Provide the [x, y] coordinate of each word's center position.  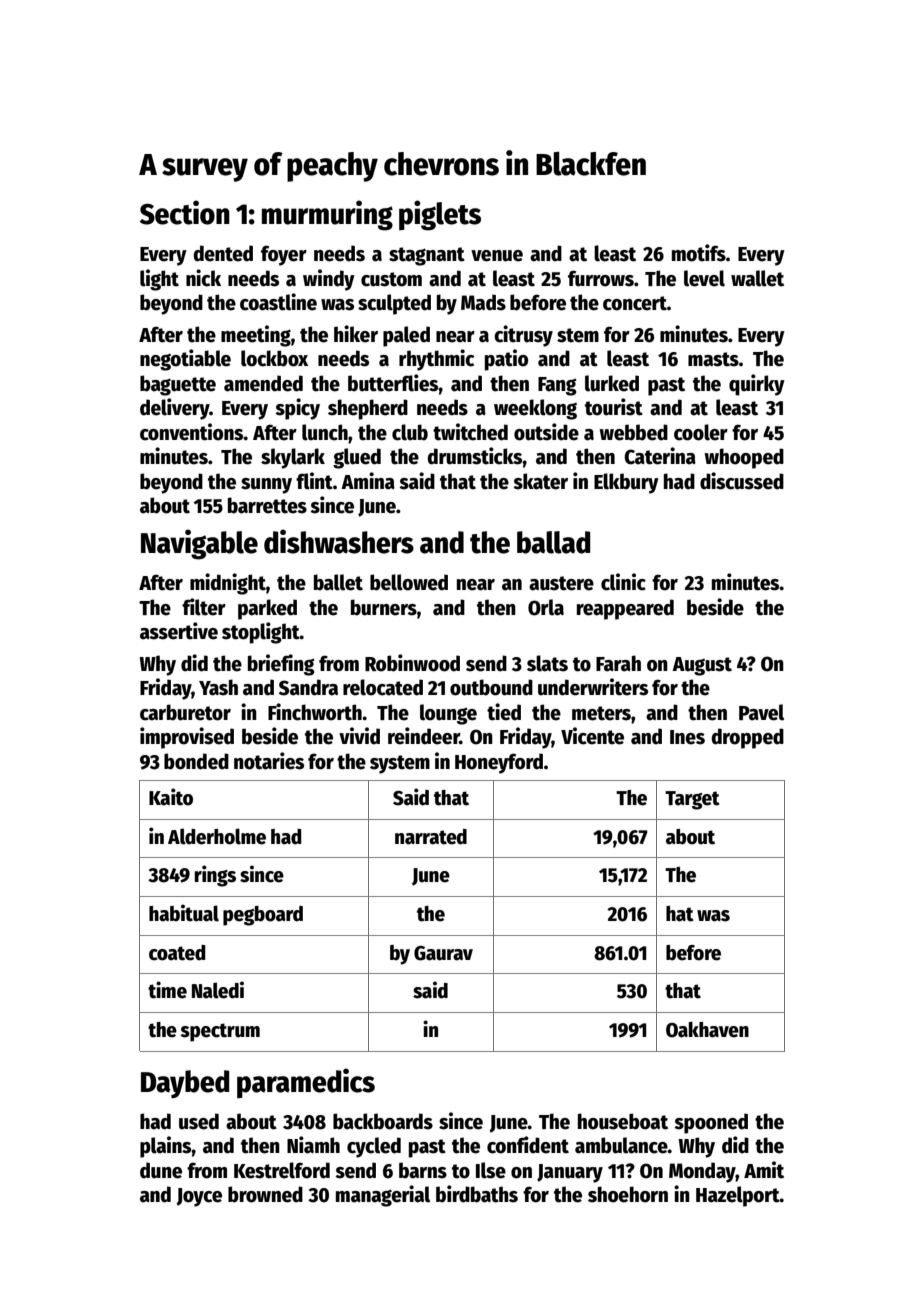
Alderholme [217, 836]
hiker [356, 334]
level [704, 278]
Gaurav [443, 953]
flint [314, 481]
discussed [742, 481]
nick [203, 278]
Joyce [199, 1197]
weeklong [535, 409]
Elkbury [626, 483]
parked [267, 609]
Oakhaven [707, 1030]
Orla [546, 607]
